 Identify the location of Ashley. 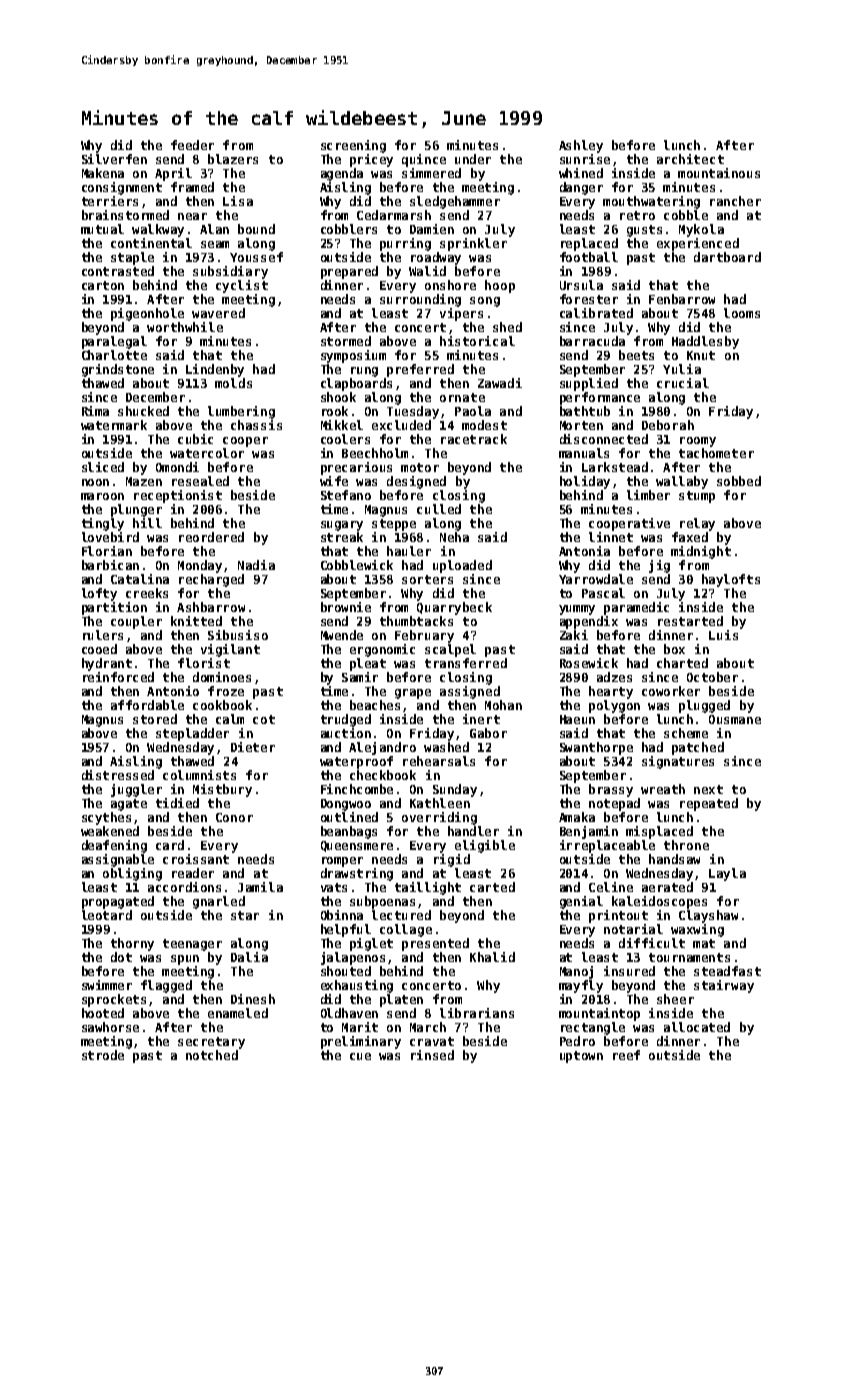
(581, 146).
